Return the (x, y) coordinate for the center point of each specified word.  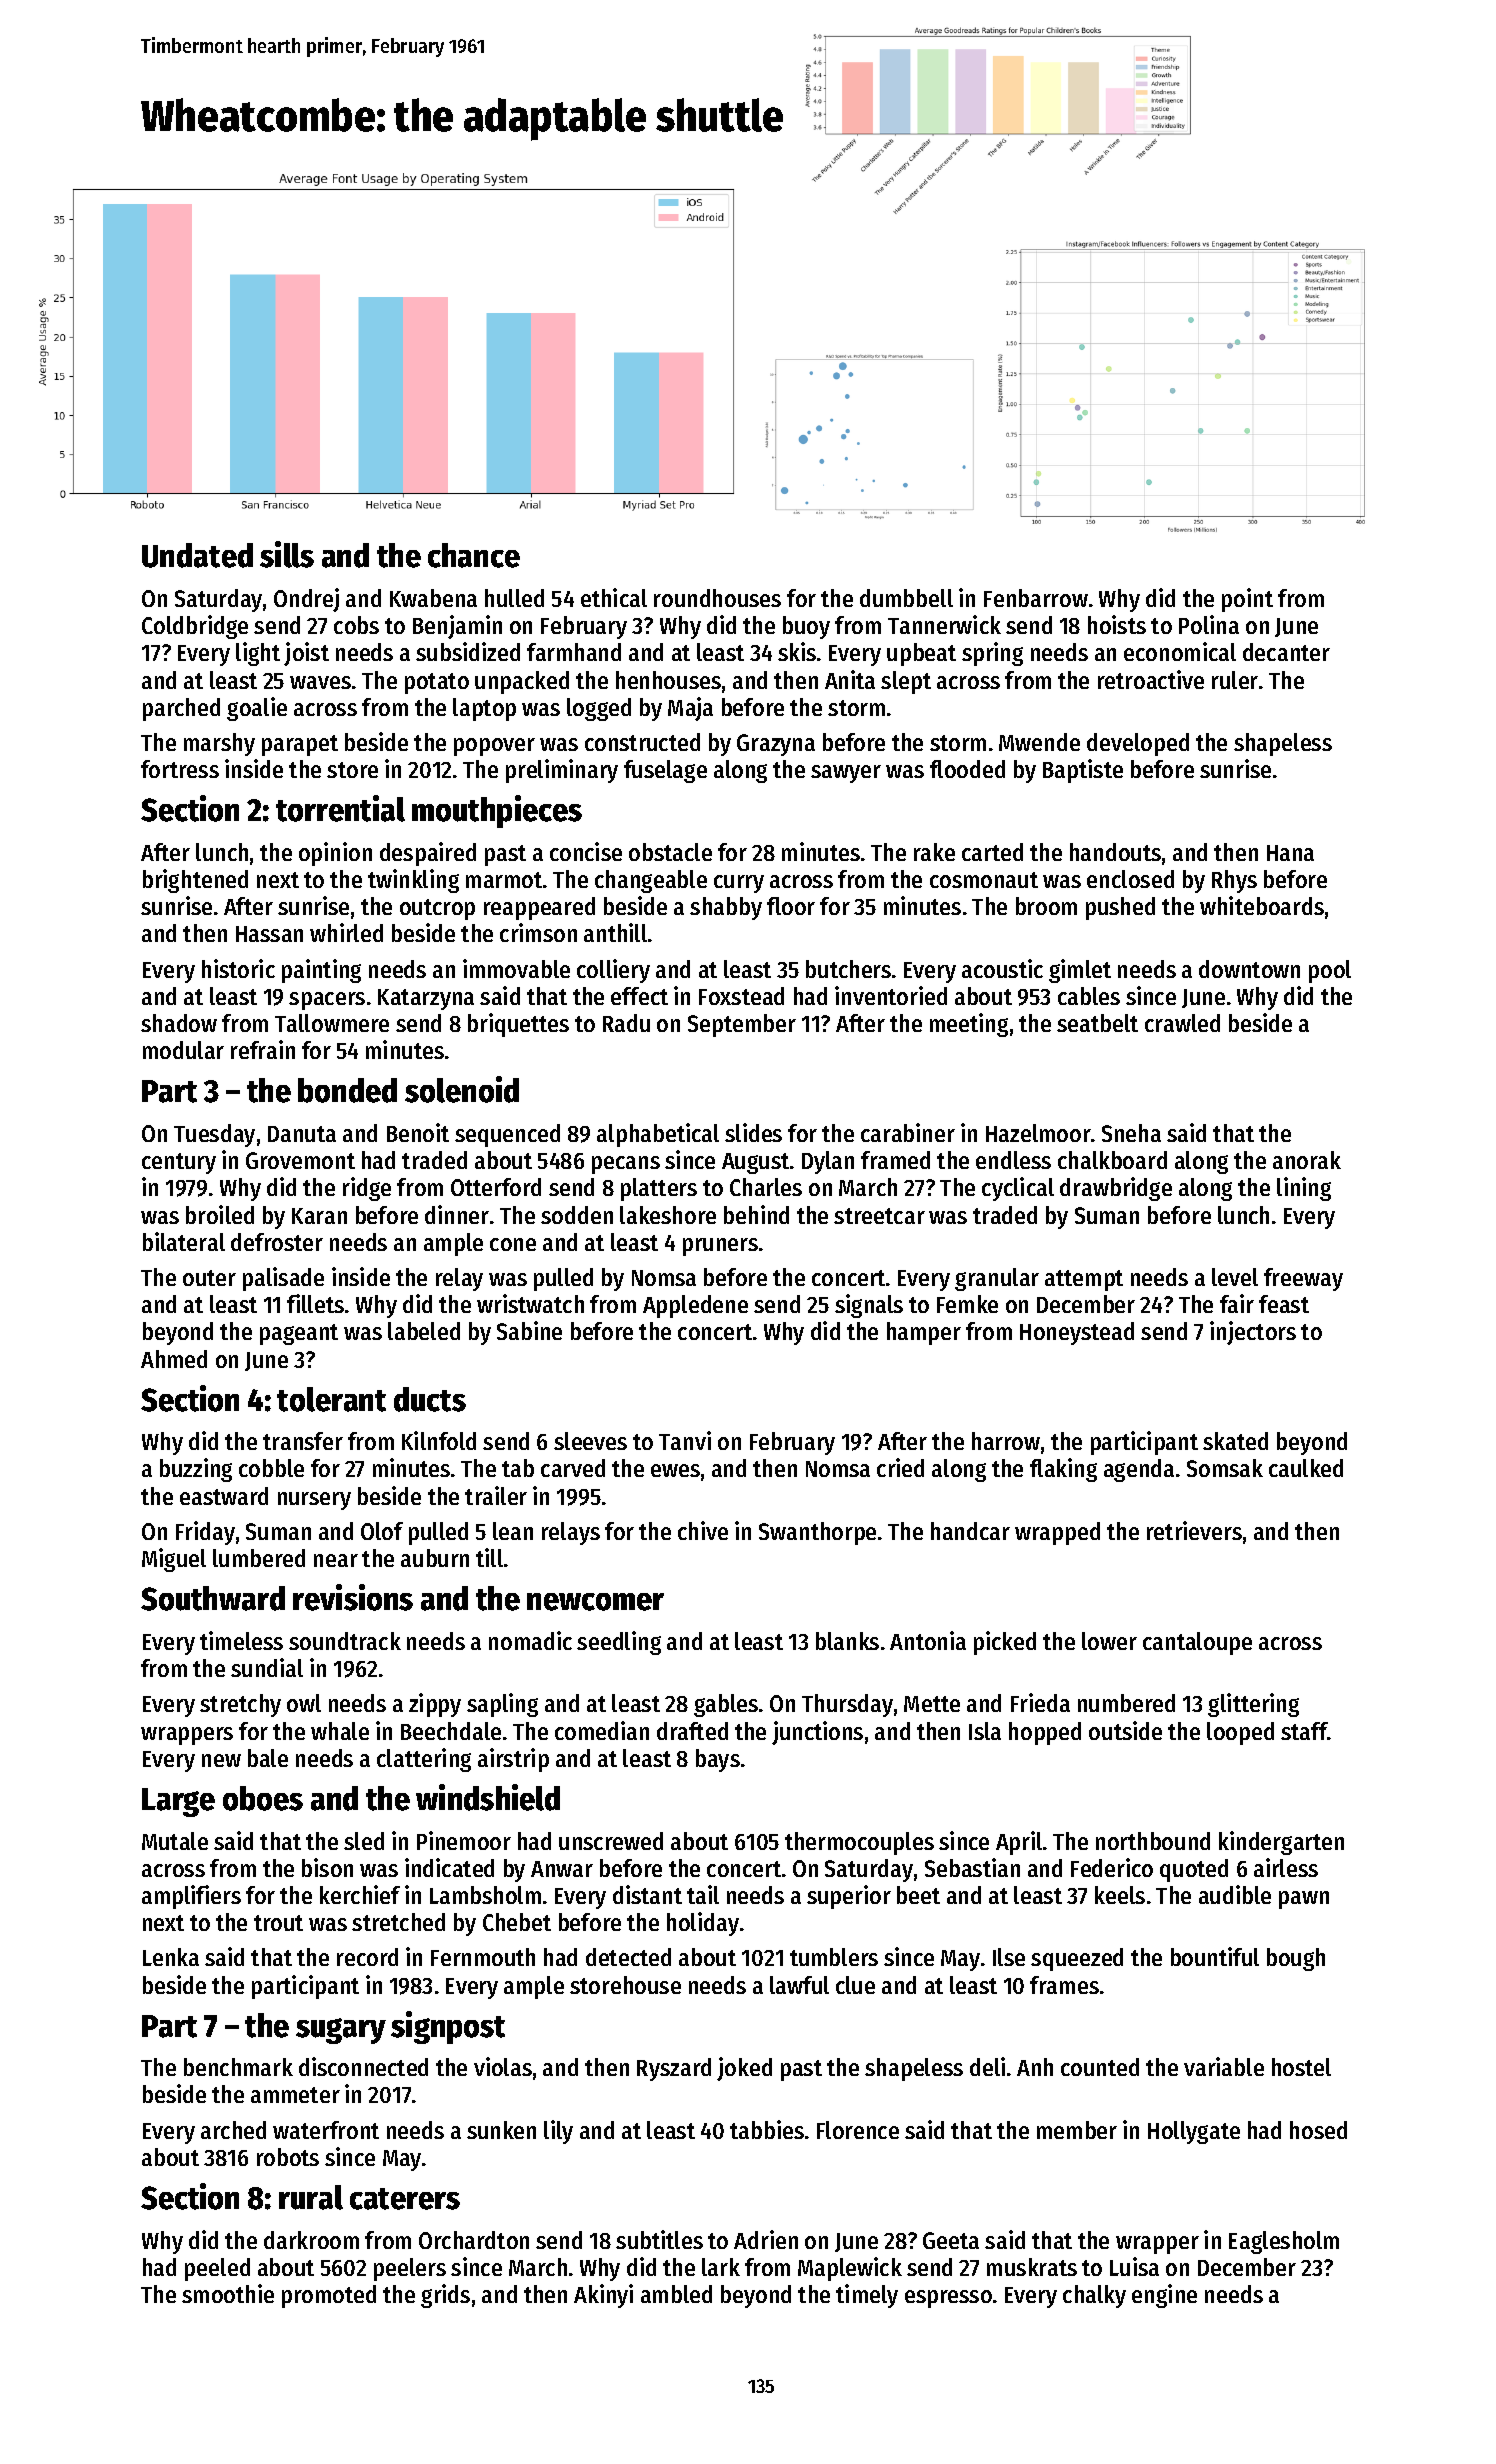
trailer (496, 1495)
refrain (263, 1049)
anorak (1307, 1160)
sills (287, 554)
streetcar (879, 1216)
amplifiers (191, 1897)
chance (474, 555)
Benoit (418, 1132)
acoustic (1002, 968)
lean (513, 1531)
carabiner (908, 1132)
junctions (817, 1733)
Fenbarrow (1036, 598)
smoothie (228, 2293)
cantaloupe (1197, 1643)
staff (1304, 1731)
